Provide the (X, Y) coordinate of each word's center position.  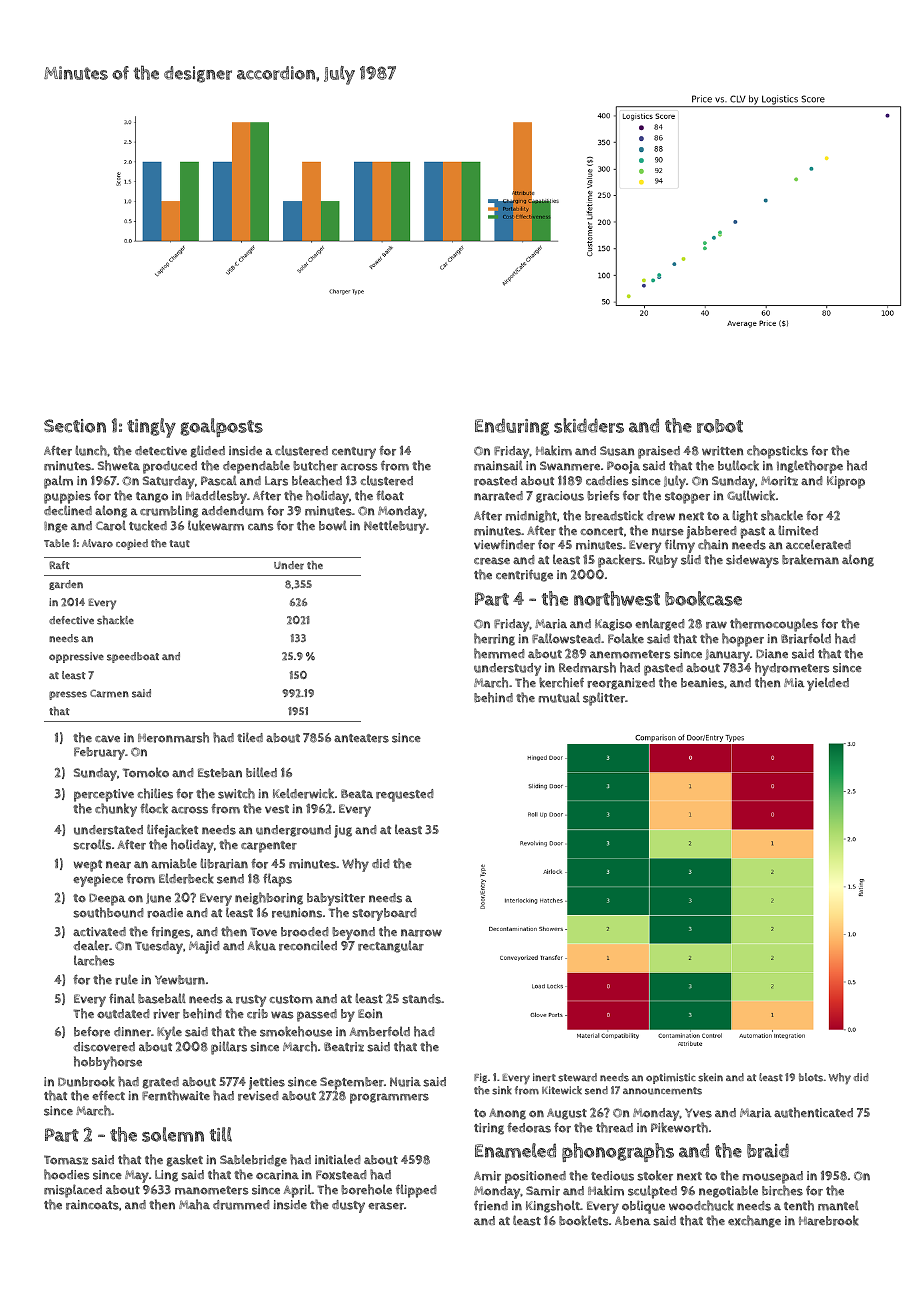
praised (659, 452)
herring (494, 639)
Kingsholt (553, 1206)
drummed (241, 1205)
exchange (754, 1221)
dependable (256, 467)
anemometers (630, 654)
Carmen (109, 693)
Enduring (512, 427)
